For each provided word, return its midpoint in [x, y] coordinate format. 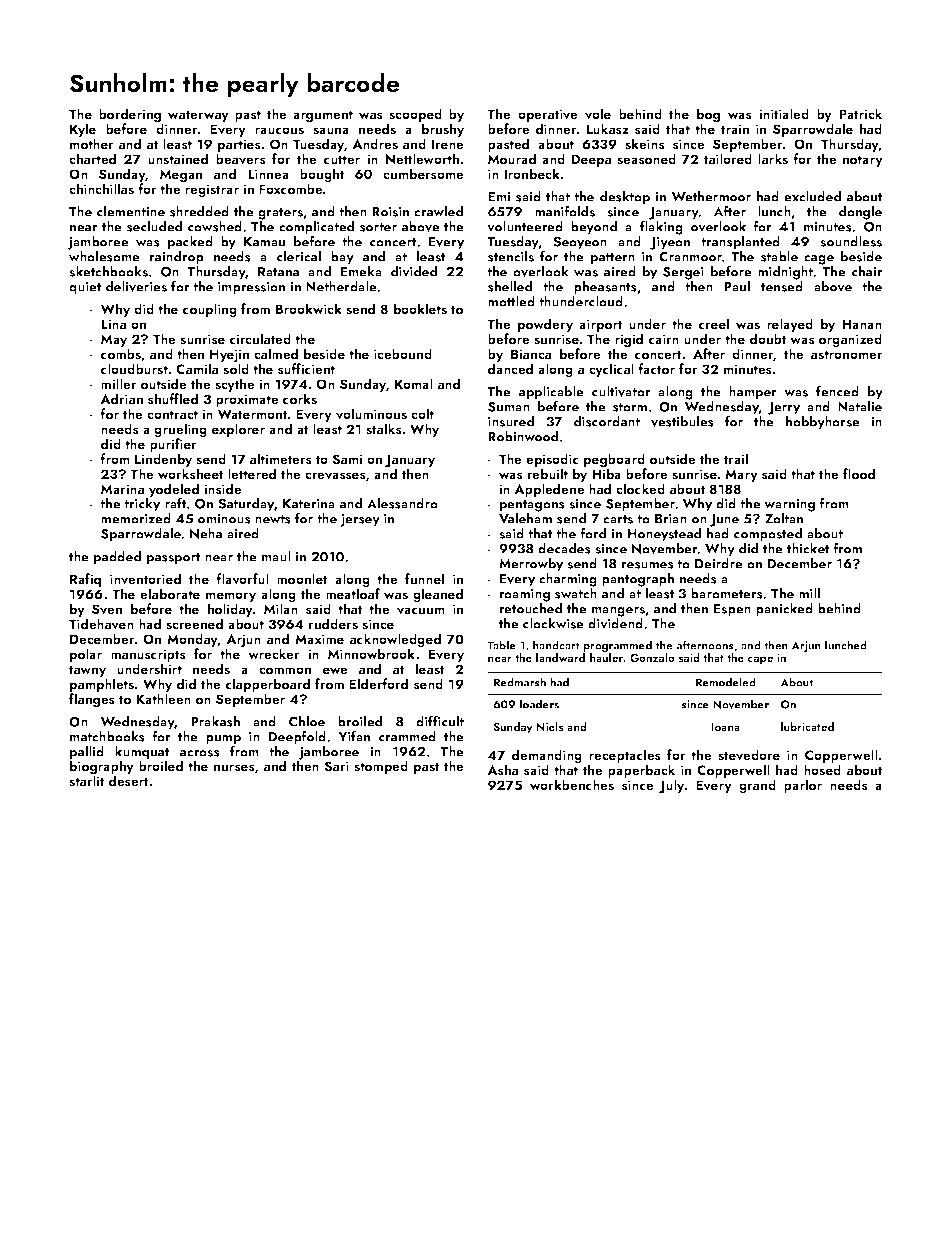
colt [422, 413]
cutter [342, 159]
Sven [107, 609]
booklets [420, 309]
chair [867, 271]
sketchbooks [108, 271]
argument [323, 116]
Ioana [725, 727]
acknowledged [395, 640]
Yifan [354, 736]
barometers [727, 593]
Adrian [121, 398]
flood [859, 473]
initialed [784, 113]
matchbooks [107, 736]
